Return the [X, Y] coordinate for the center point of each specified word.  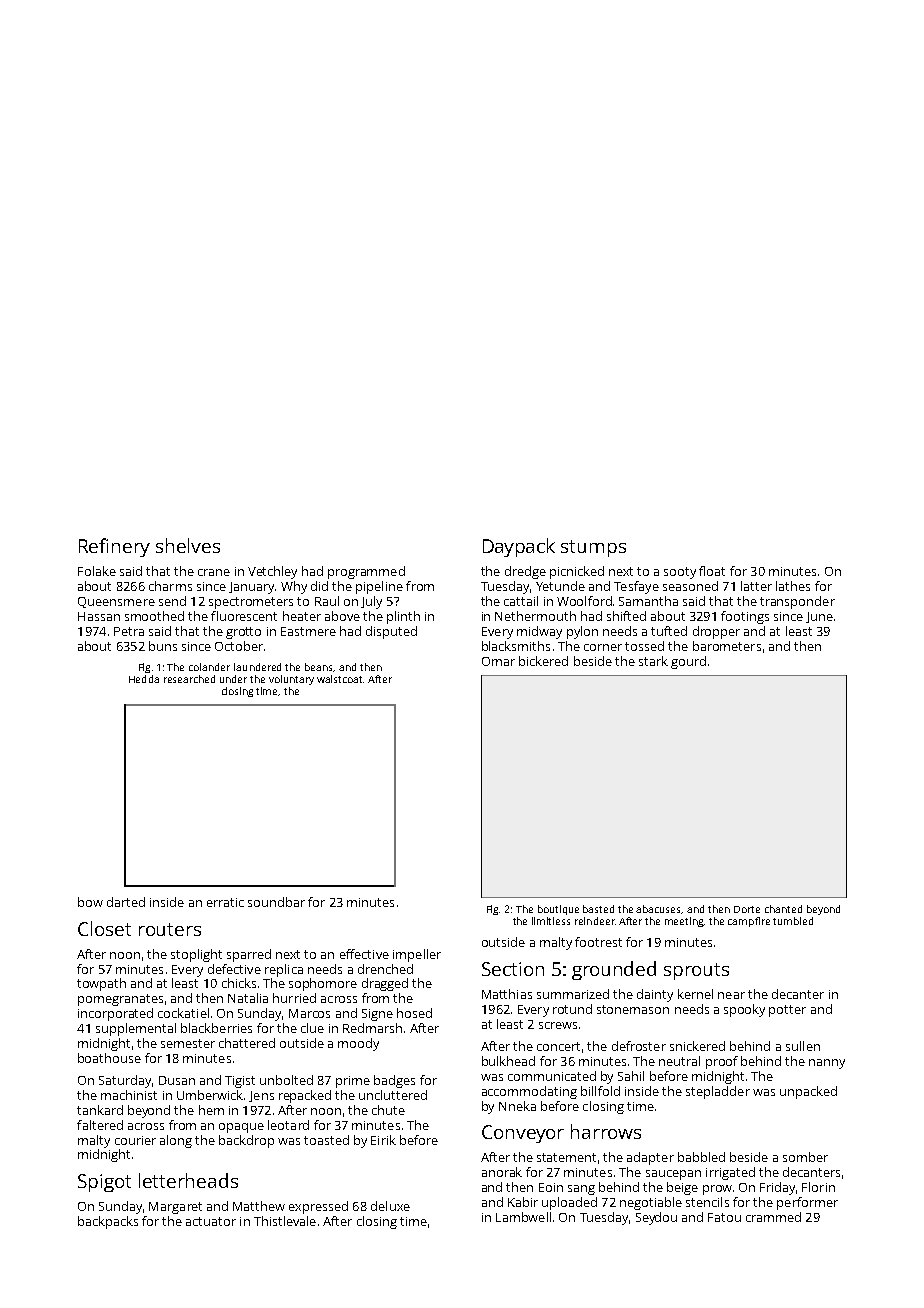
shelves [188, 545]
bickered [543, 661]
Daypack [519, 547]
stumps [593, 548]
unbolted [286, 1080]
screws [558, 1025]
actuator [211, 1221]
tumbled [793, 921]
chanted [783, 909]
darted [126, 902]
